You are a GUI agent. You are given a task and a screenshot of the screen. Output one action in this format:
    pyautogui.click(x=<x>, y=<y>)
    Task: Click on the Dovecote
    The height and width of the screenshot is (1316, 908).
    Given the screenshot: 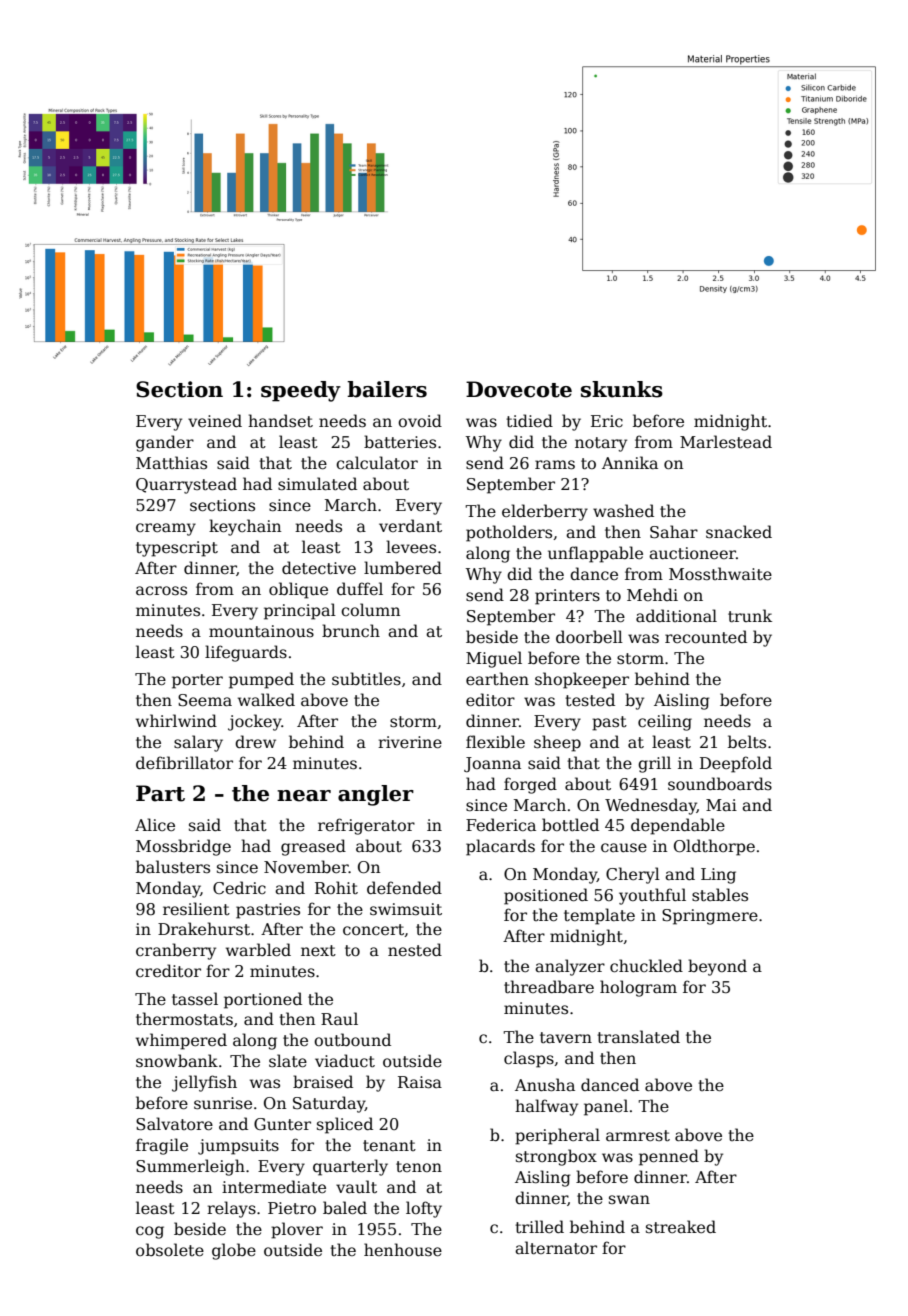 What is the action you would take?
    pyautogui.click(x=519, y=389)
